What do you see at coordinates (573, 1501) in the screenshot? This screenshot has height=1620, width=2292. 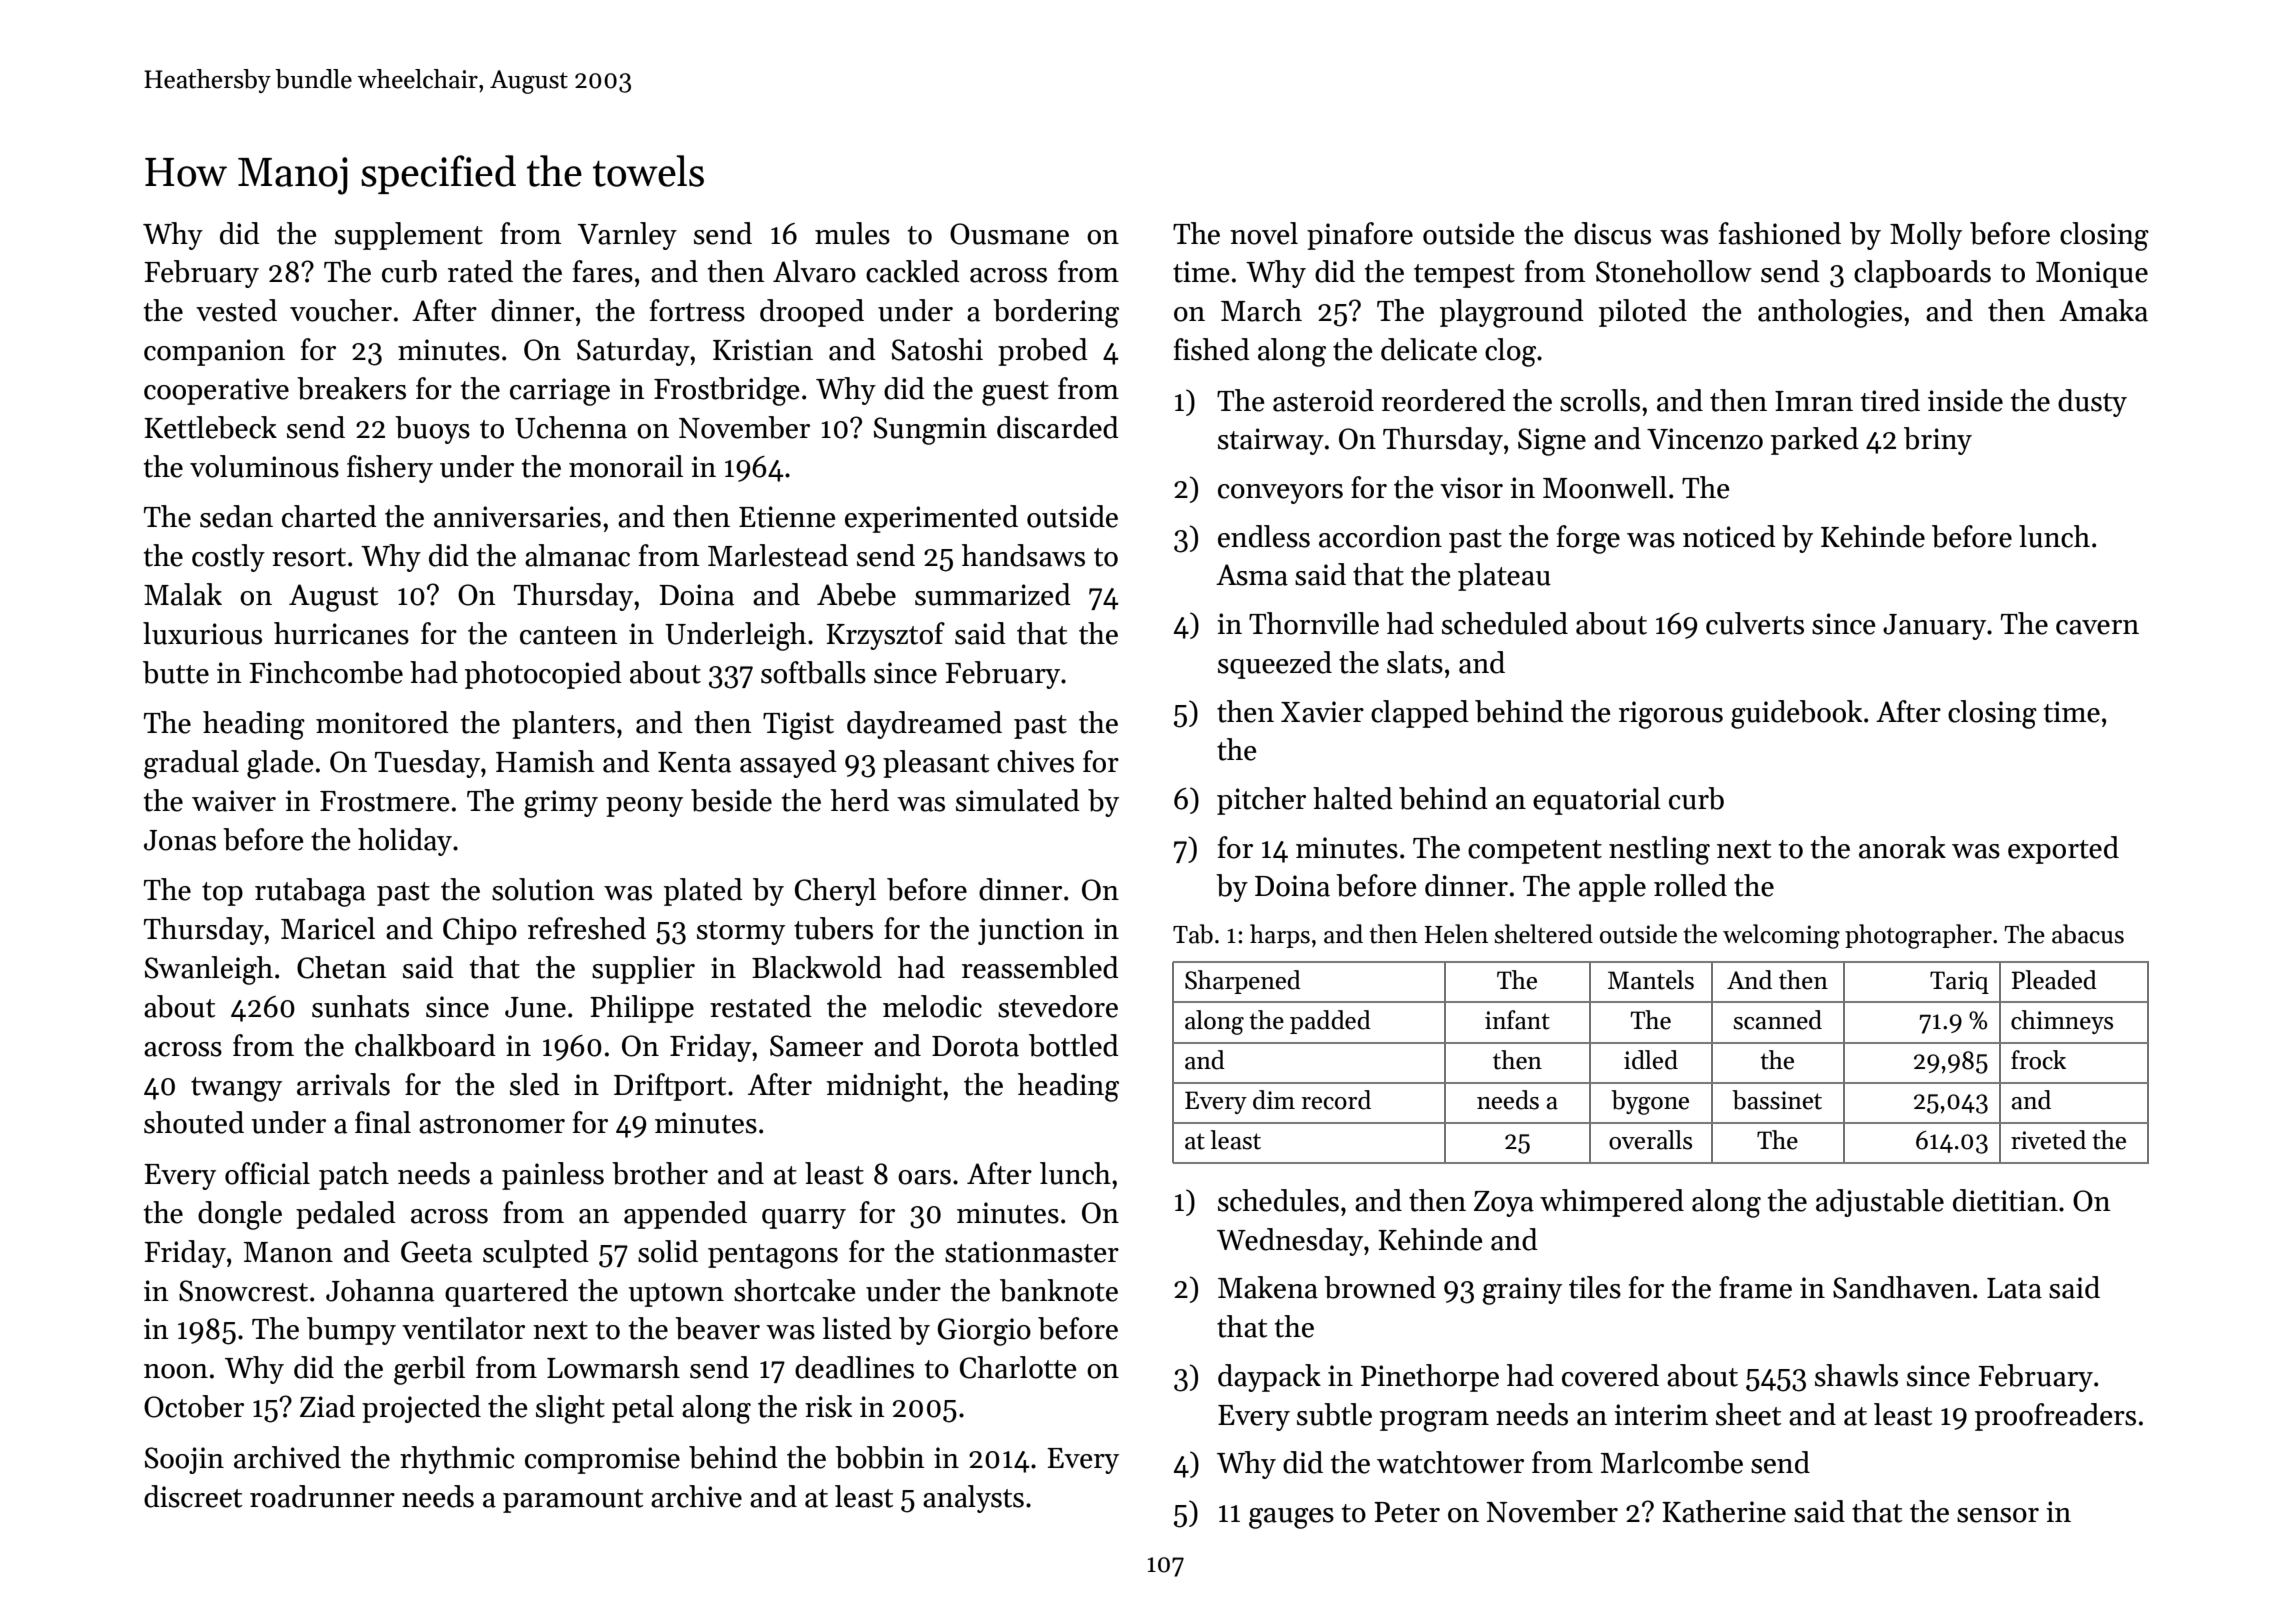 I see `paramount` at bounding box center [573, 1501].
